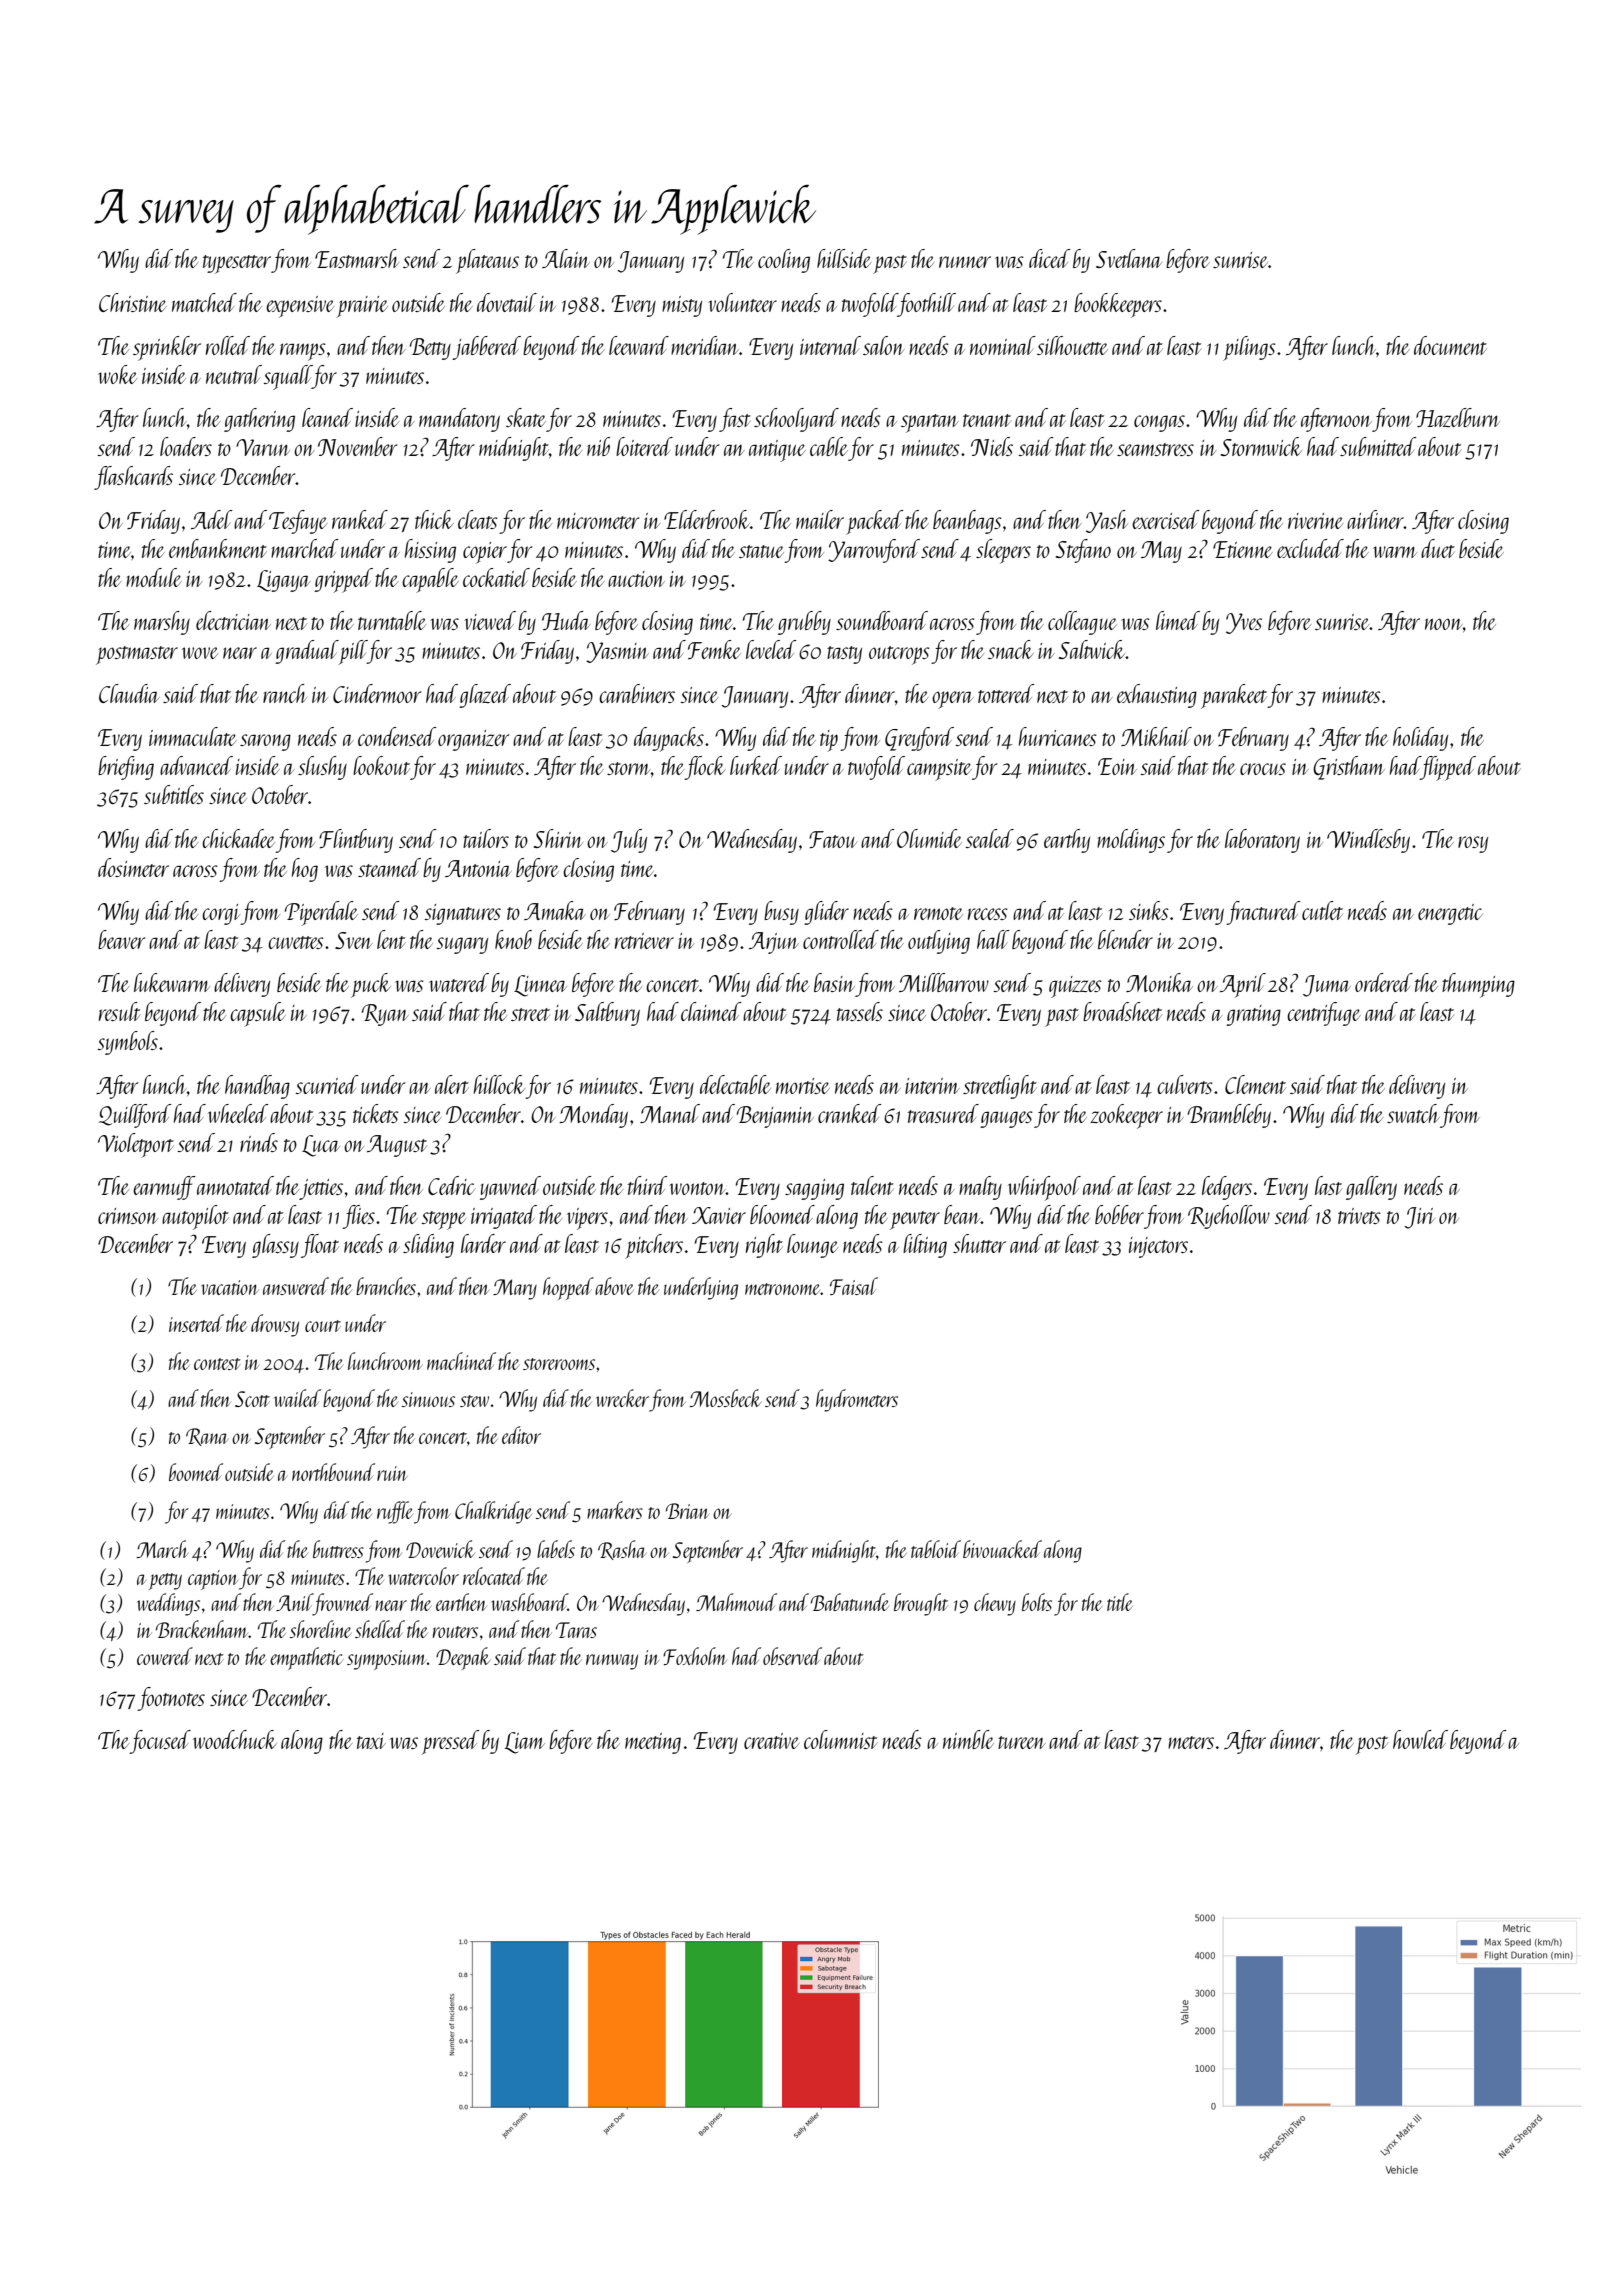 The width and height of the screenshot is (1620, 2292). Describe the element at coordinates (687, 1511) in the screenshot. I see `Brian` at that location.
